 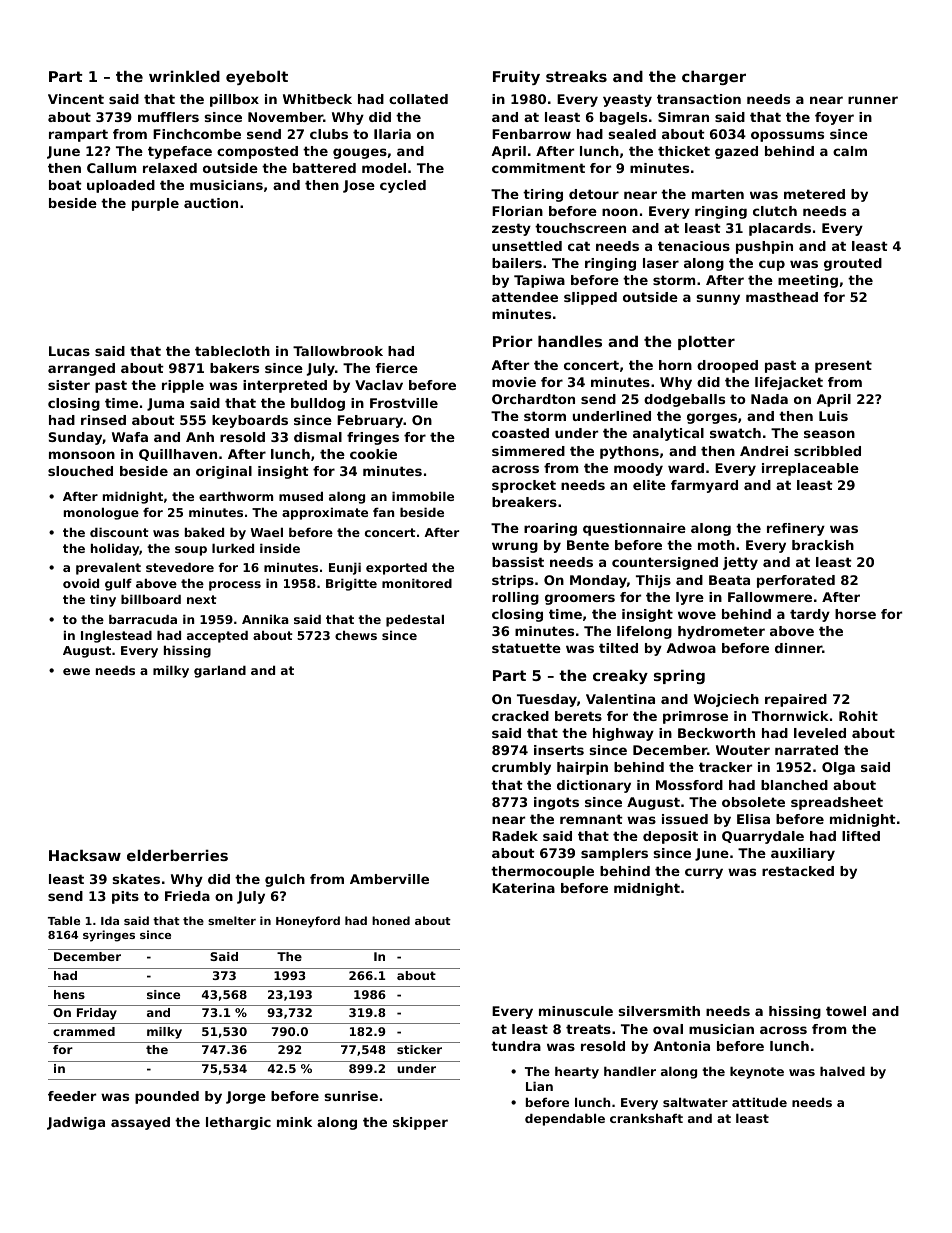 I want to click on Wouter, so click(x=743, y=750).
